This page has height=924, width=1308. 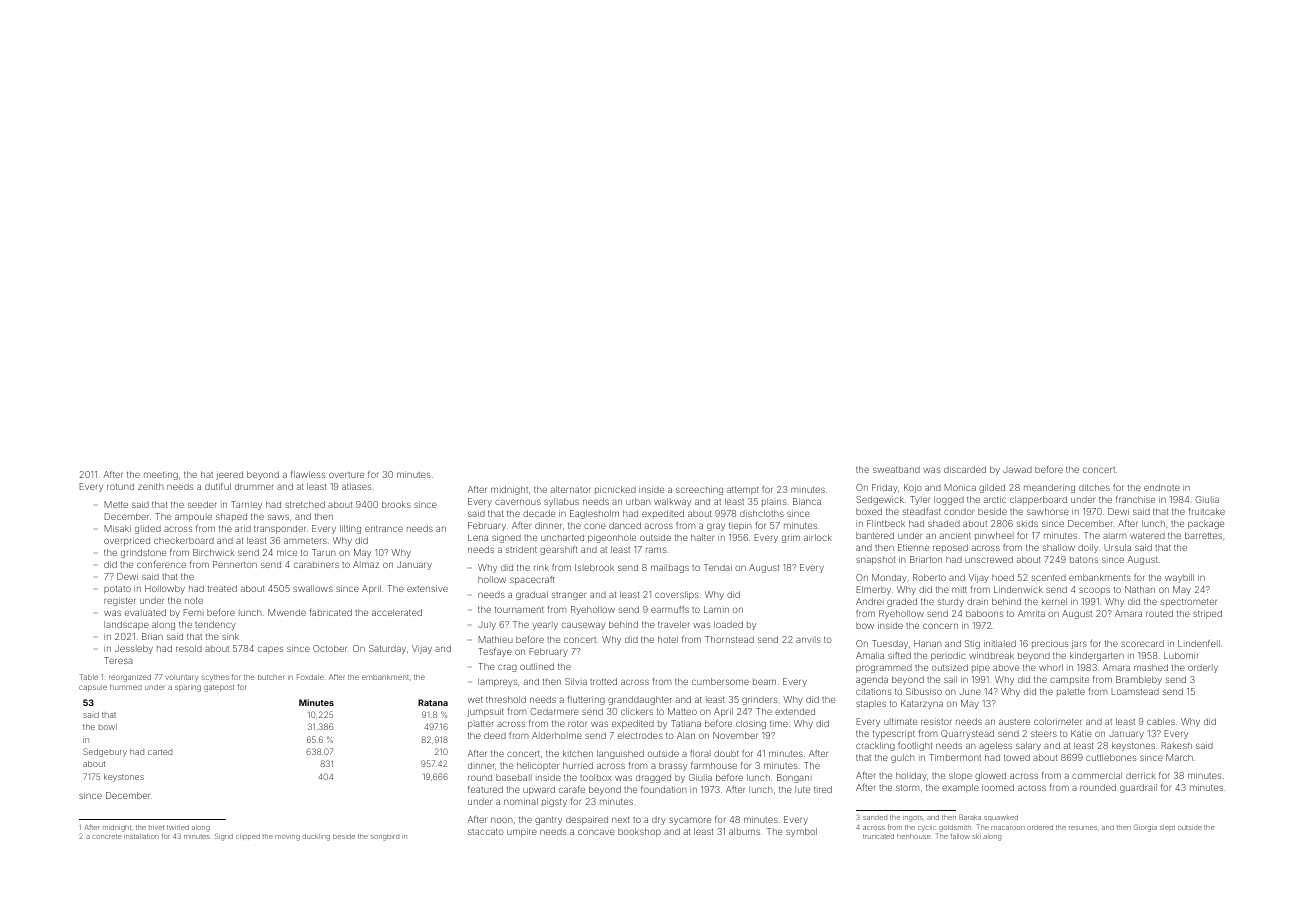 What do you see at coordinates (677, 595) in the page?
I see `coverslips` at bounding box center [677, 595].
